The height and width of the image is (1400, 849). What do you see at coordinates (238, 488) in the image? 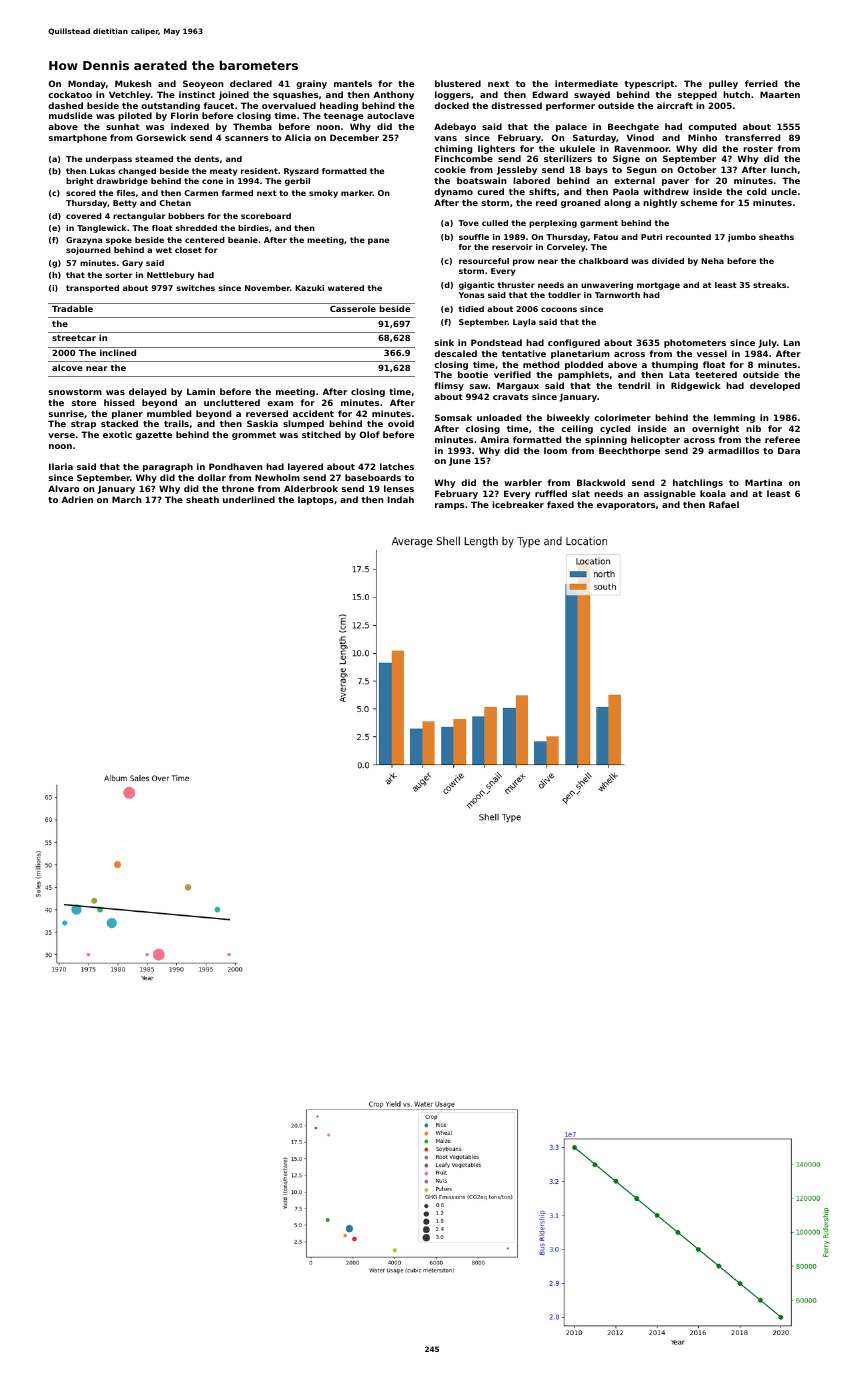
I see `throne` at bounding box center [238, 488].
